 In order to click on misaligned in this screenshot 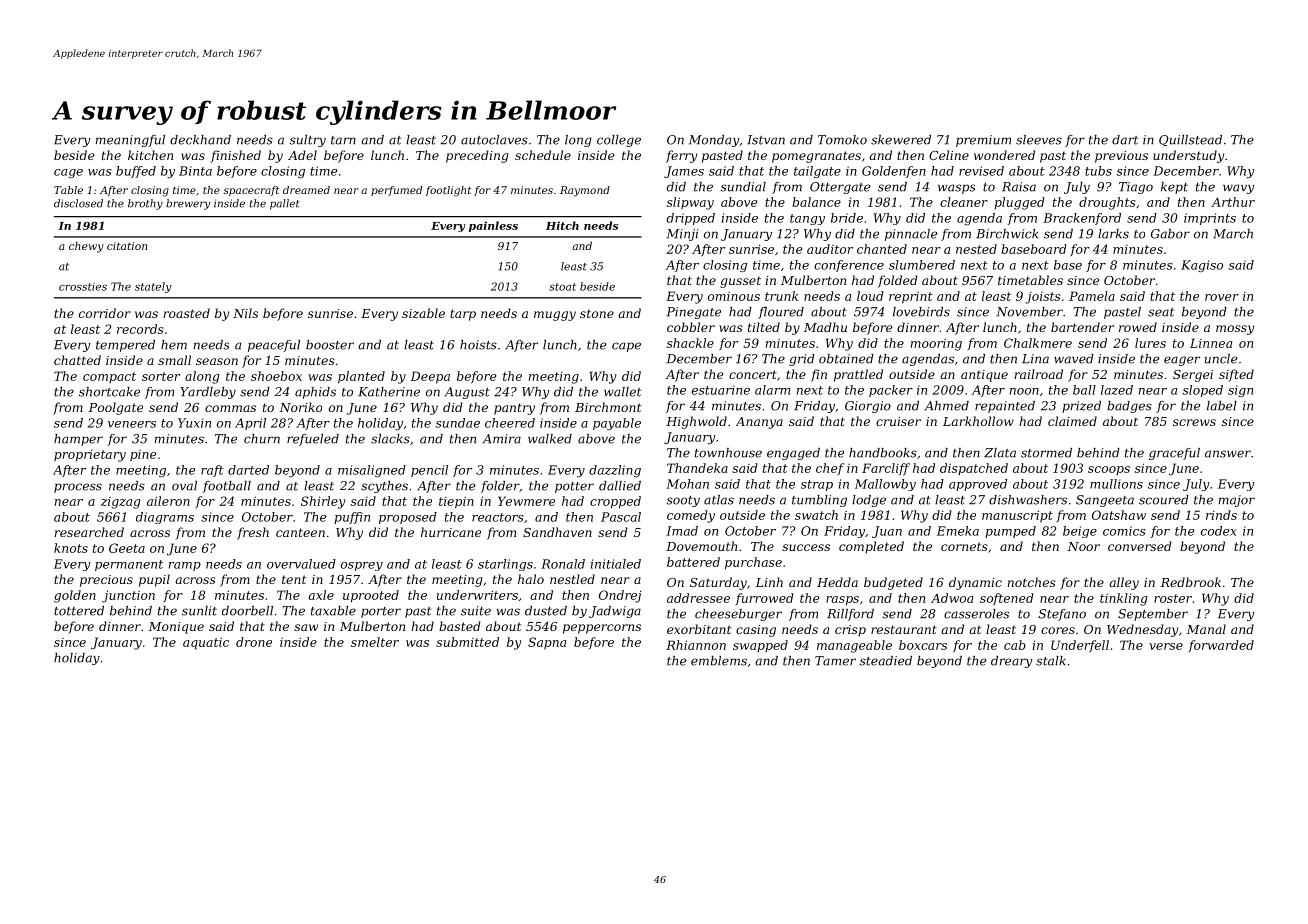, I will do `click(372, 471)`.
